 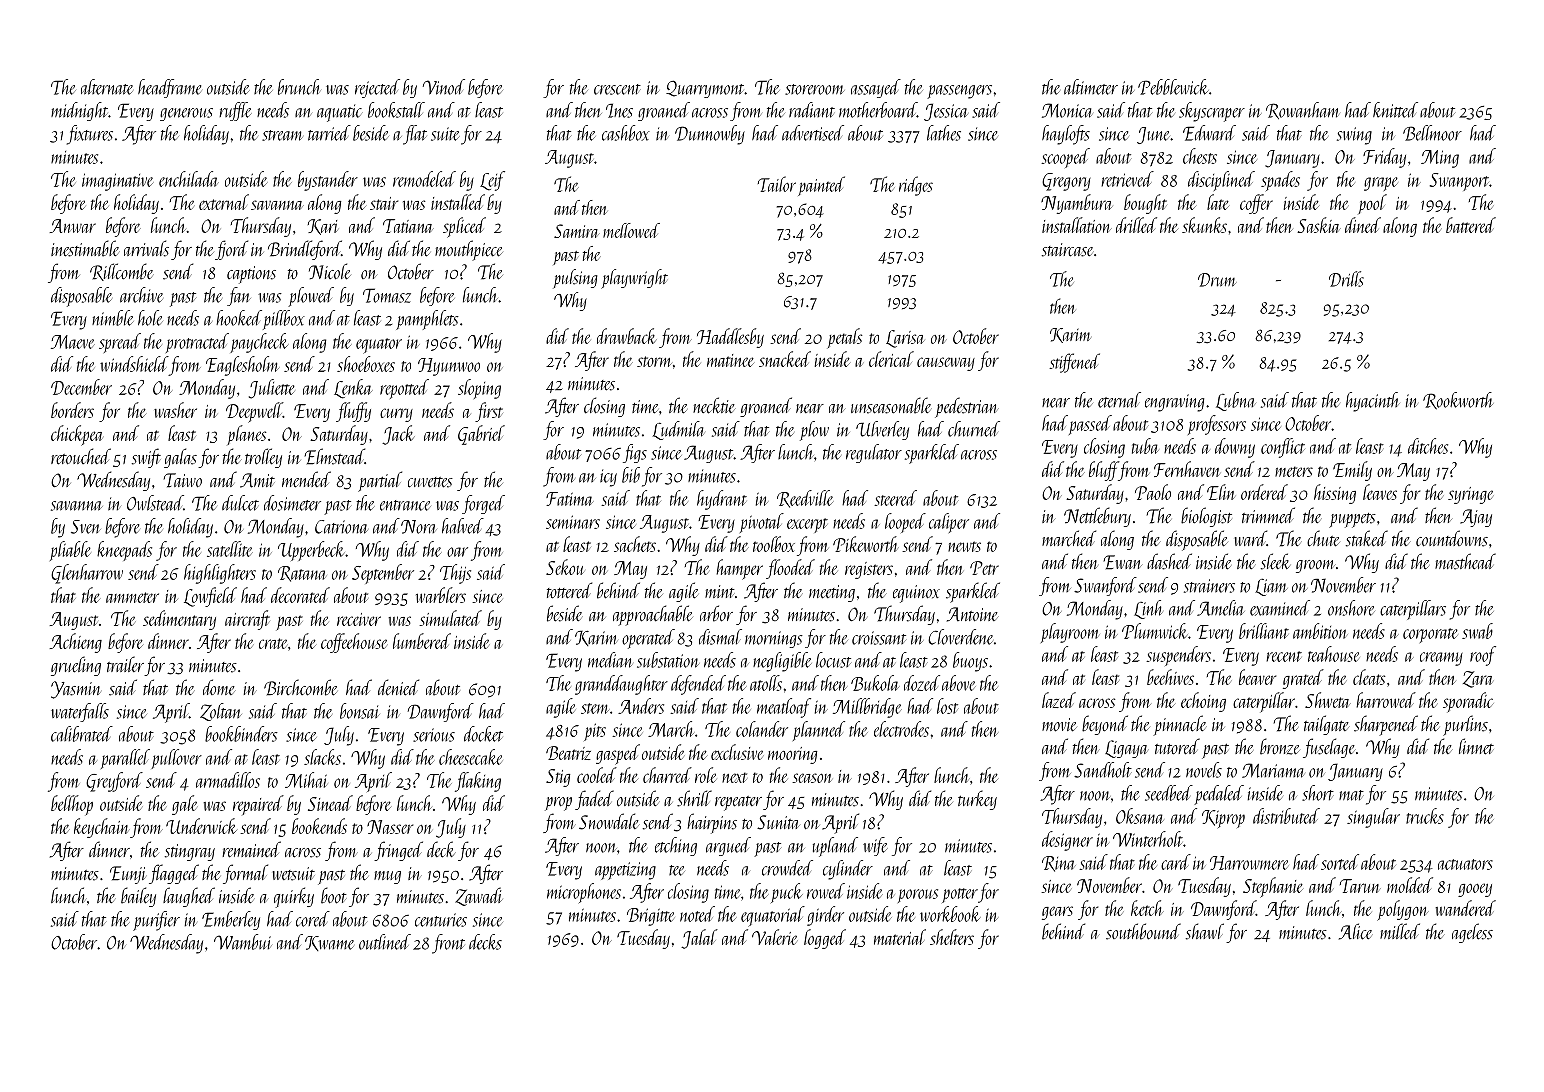 I want to click on Quarrymont, so click(x=705, y=89).
